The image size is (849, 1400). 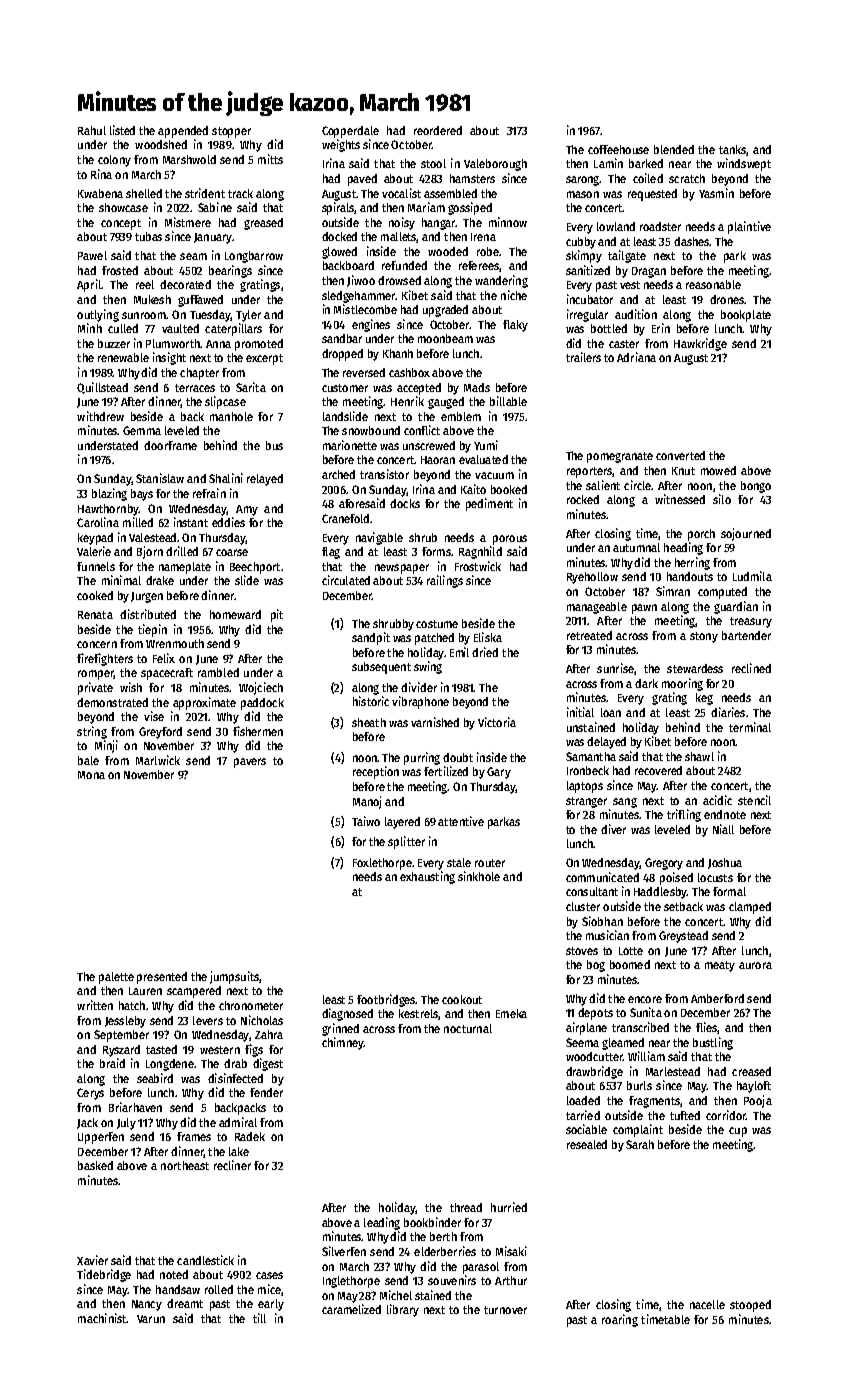 What do you see at coordinates (729, 891) in the document?
I see `formal` at bounding box center [729, 891].
